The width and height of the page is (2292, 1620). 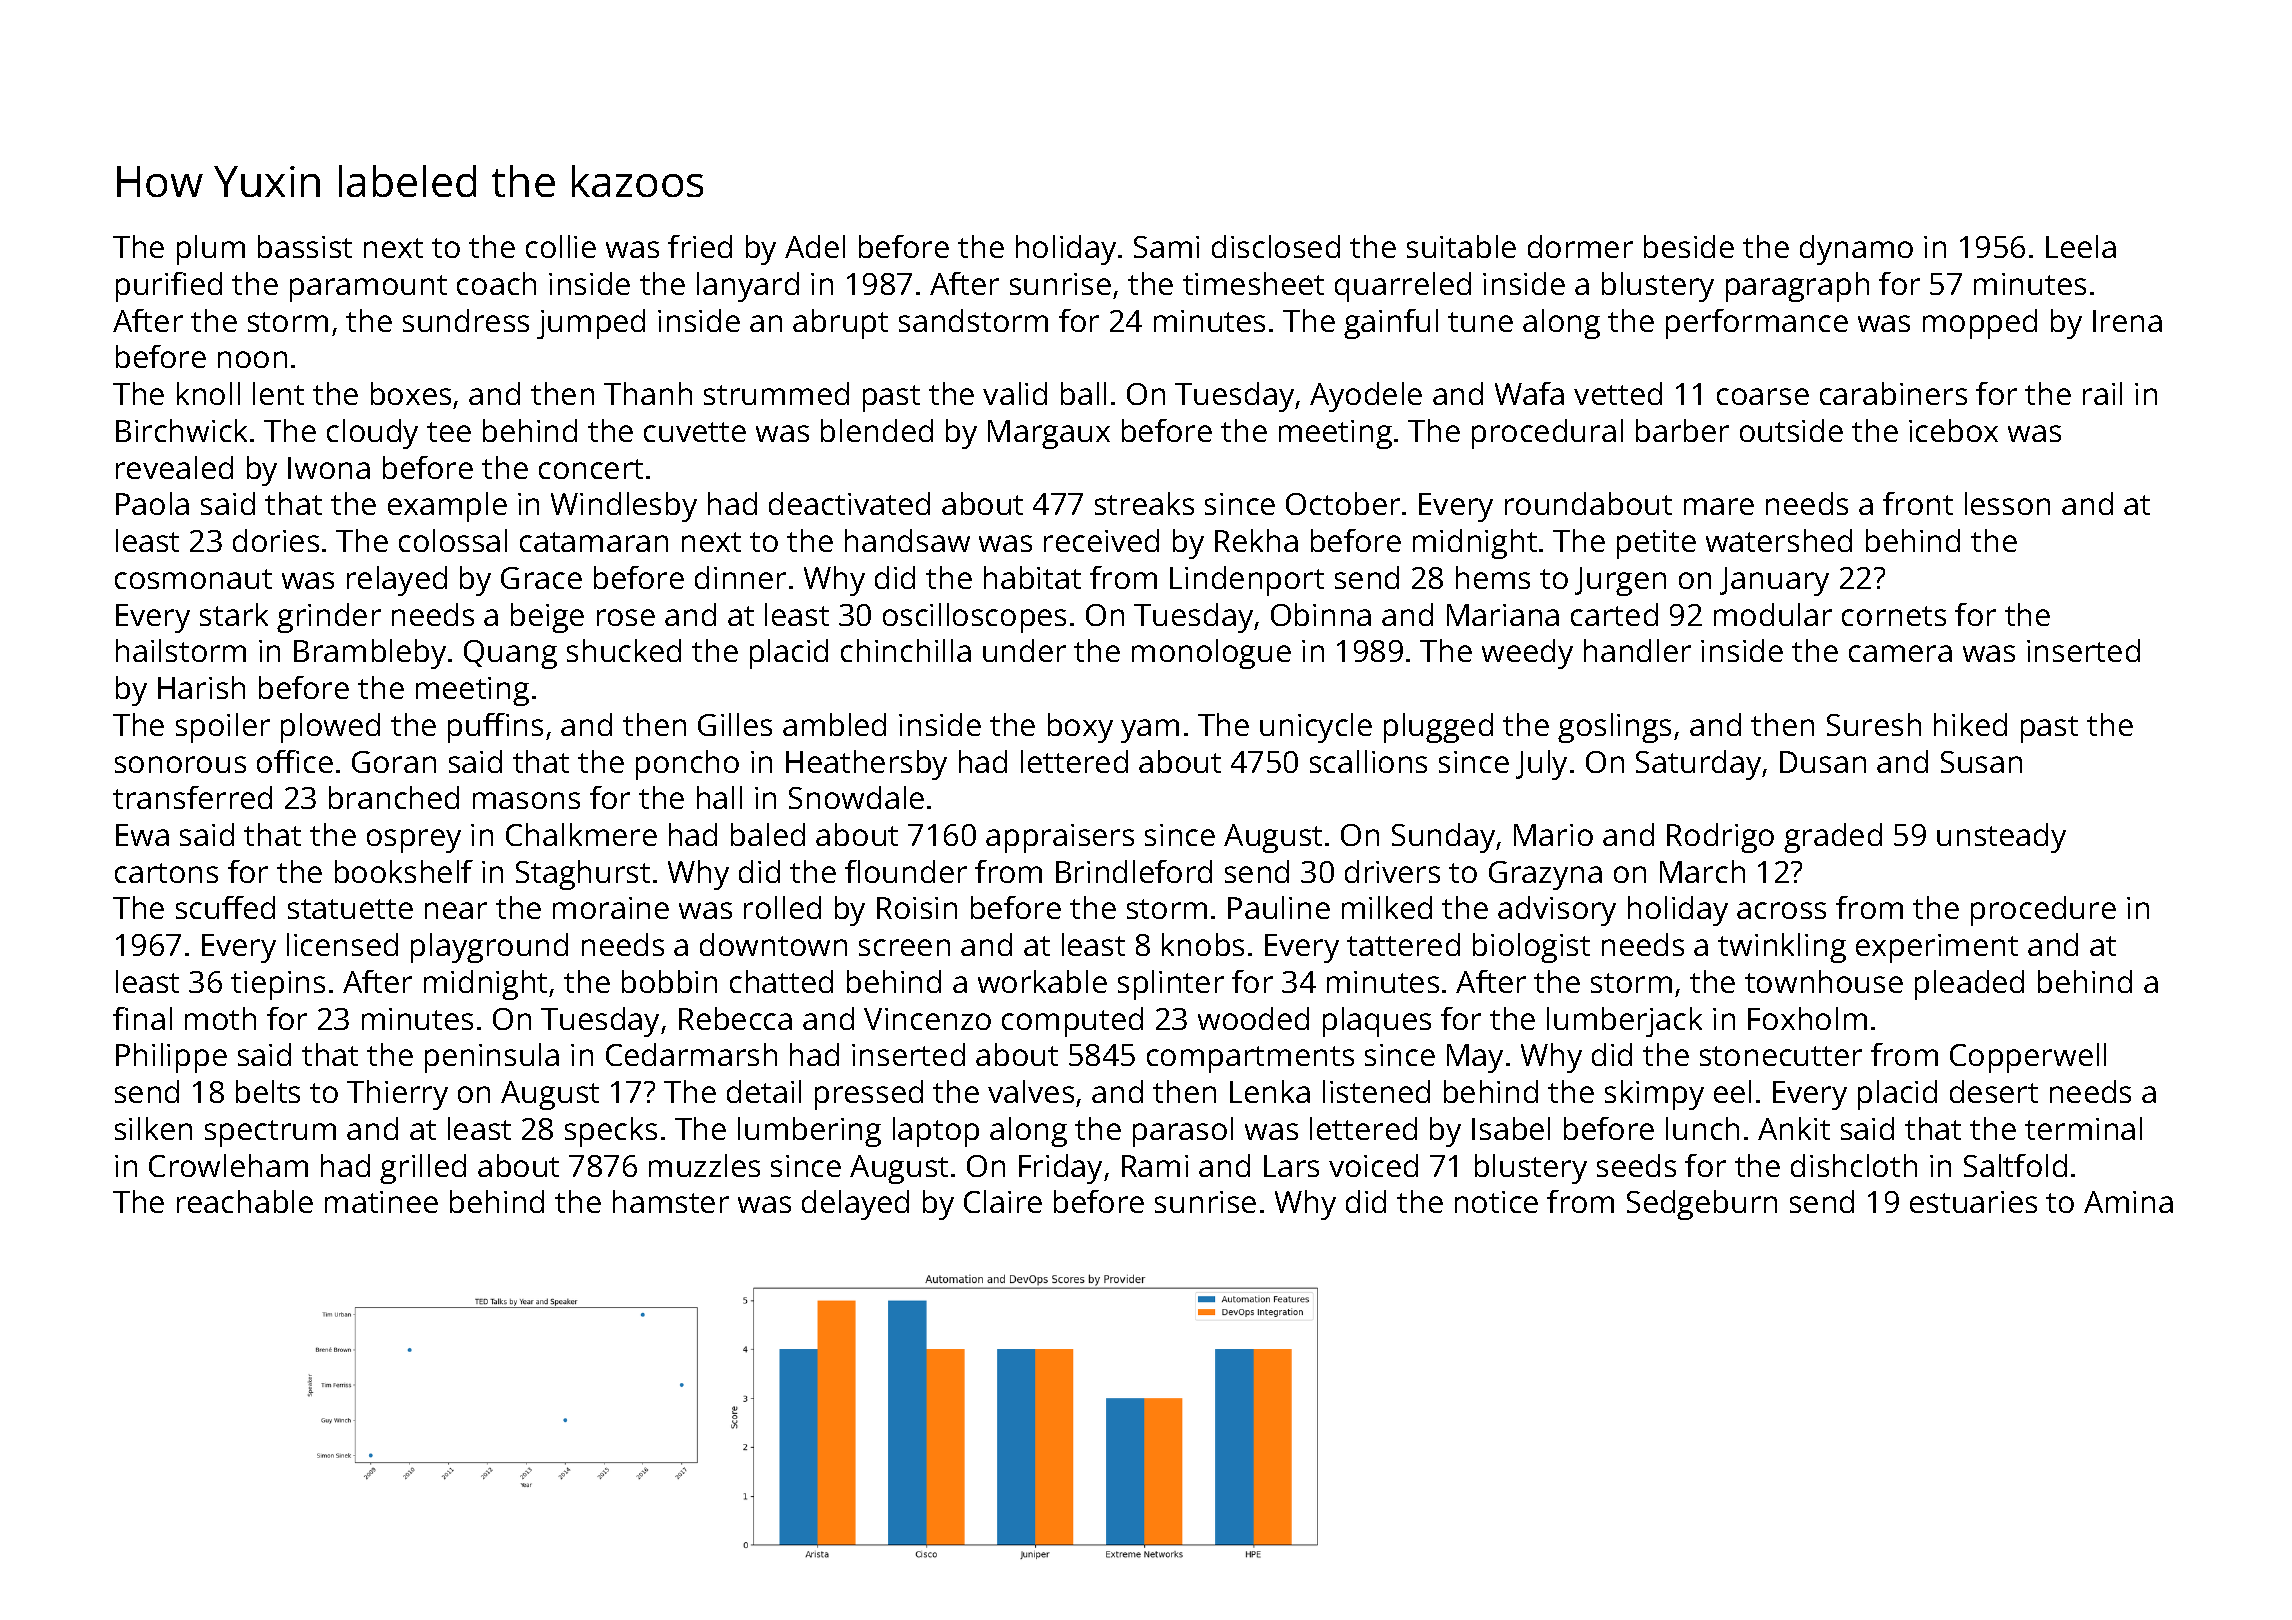 I want to click on belts, so click(x=268, y=1091).
